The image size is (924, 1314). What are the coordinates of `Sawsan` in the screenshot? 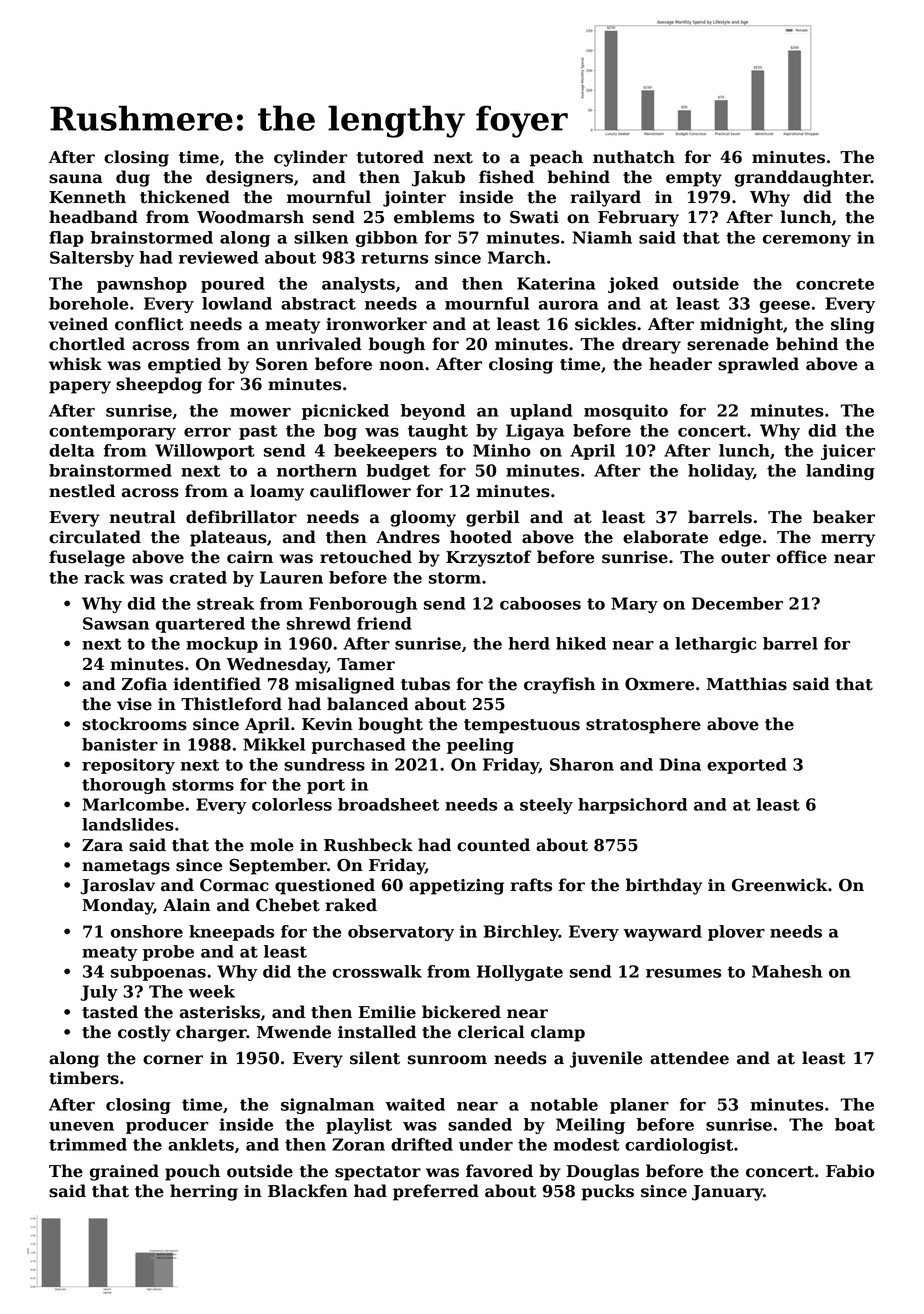 It's located at (116, 623).
